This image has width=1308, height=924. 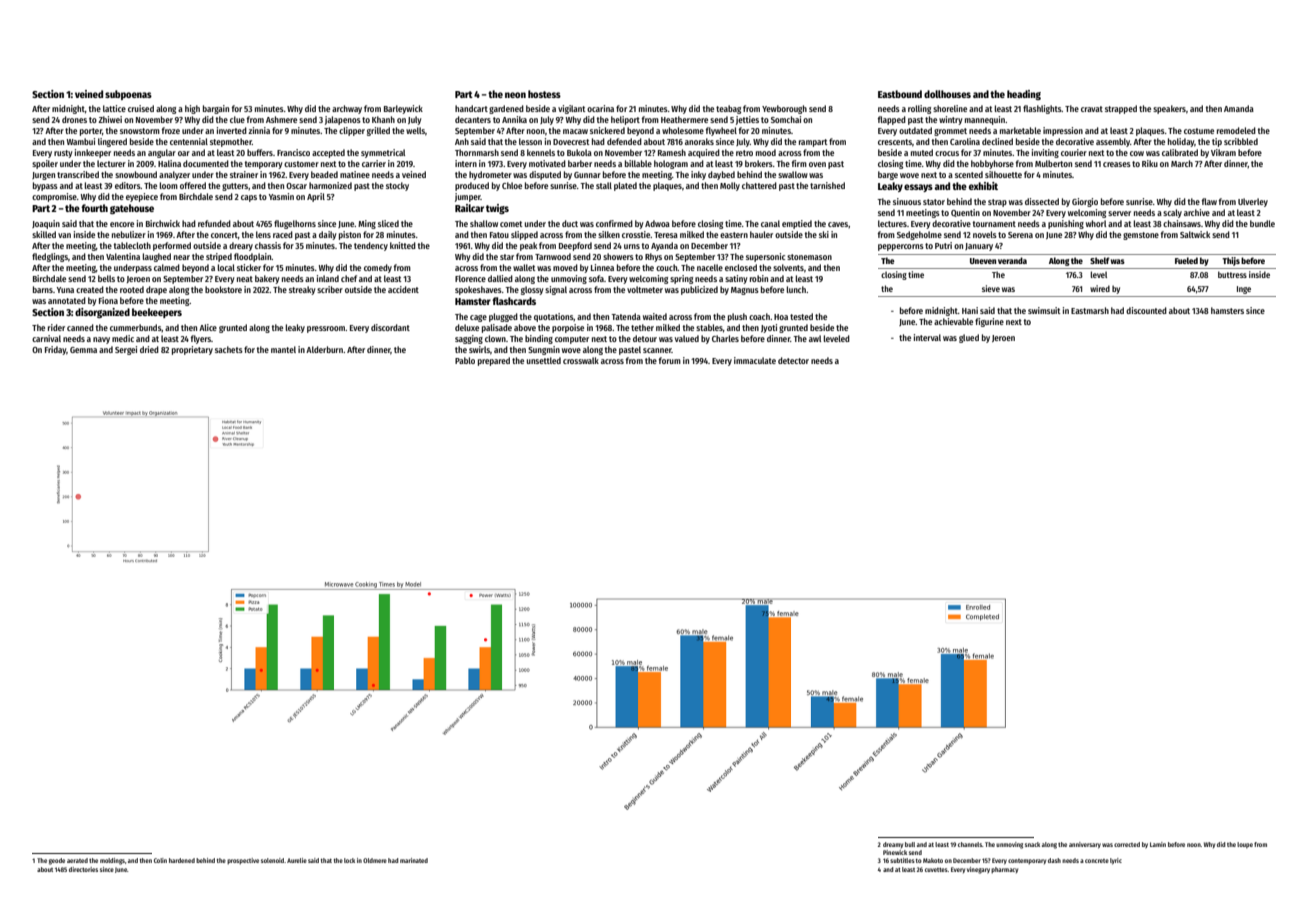 I want to click on decanters, so click(x=473, y=119).
